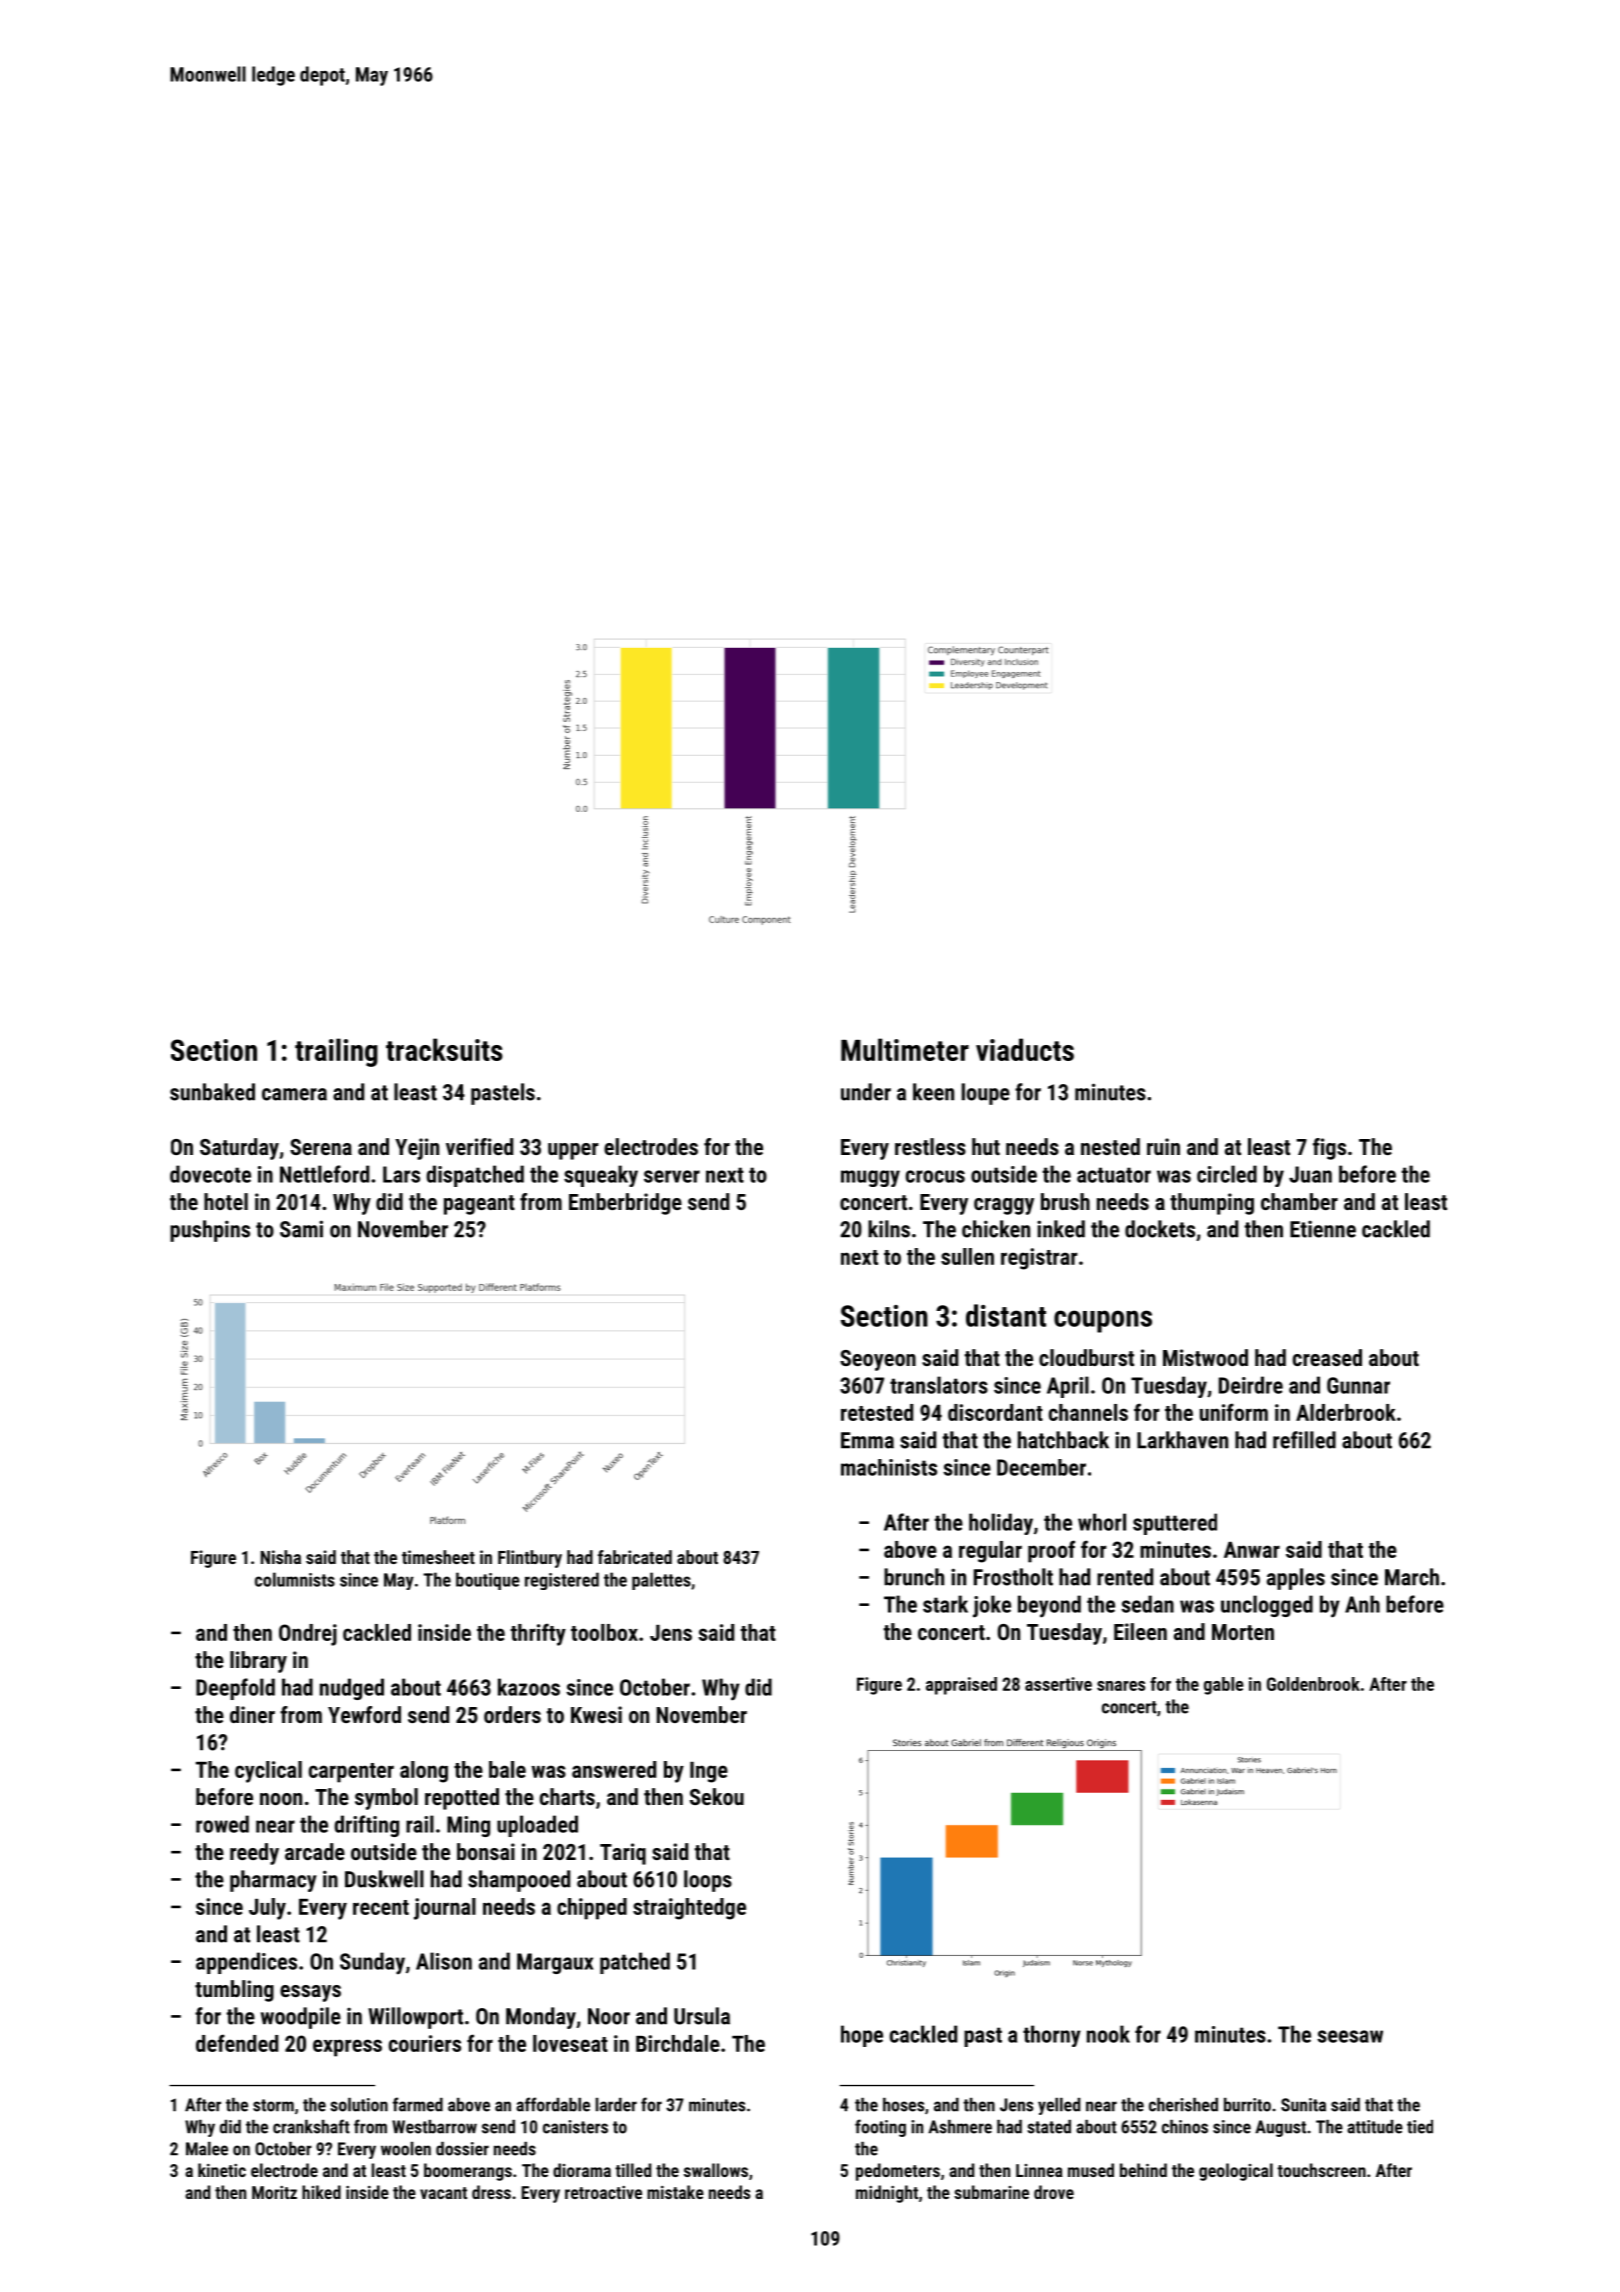 Image resolution: width=1620 pixels, height=2292 pixels. What do you see at coordinates (1039, 1259) in the document?
I see `registrar` at bounding box center [1039, 1259].
